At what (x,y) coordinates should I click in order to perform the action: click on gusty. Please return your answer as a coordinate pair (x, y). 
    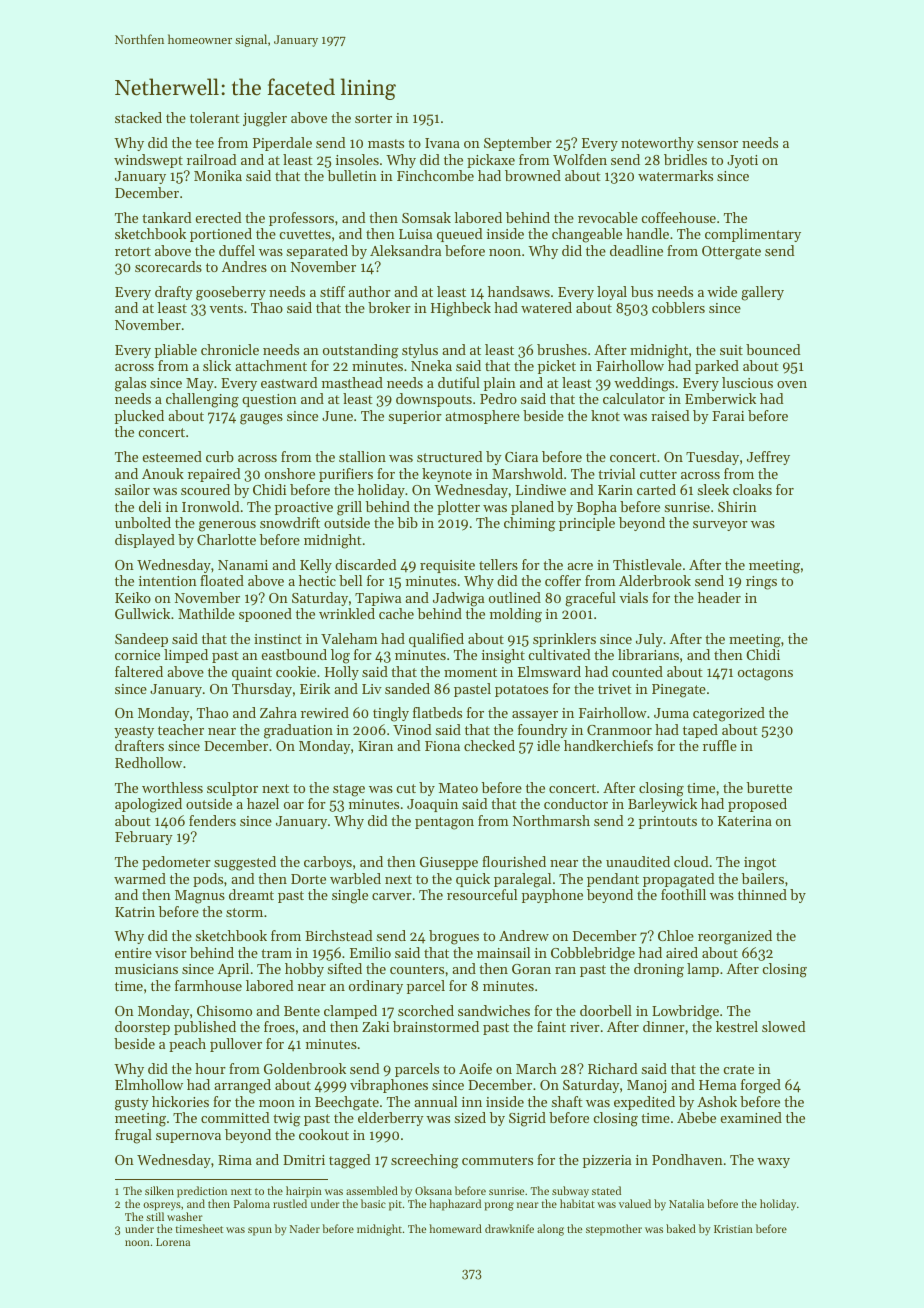
    Looking at the image, I should click on (132, 1104).
